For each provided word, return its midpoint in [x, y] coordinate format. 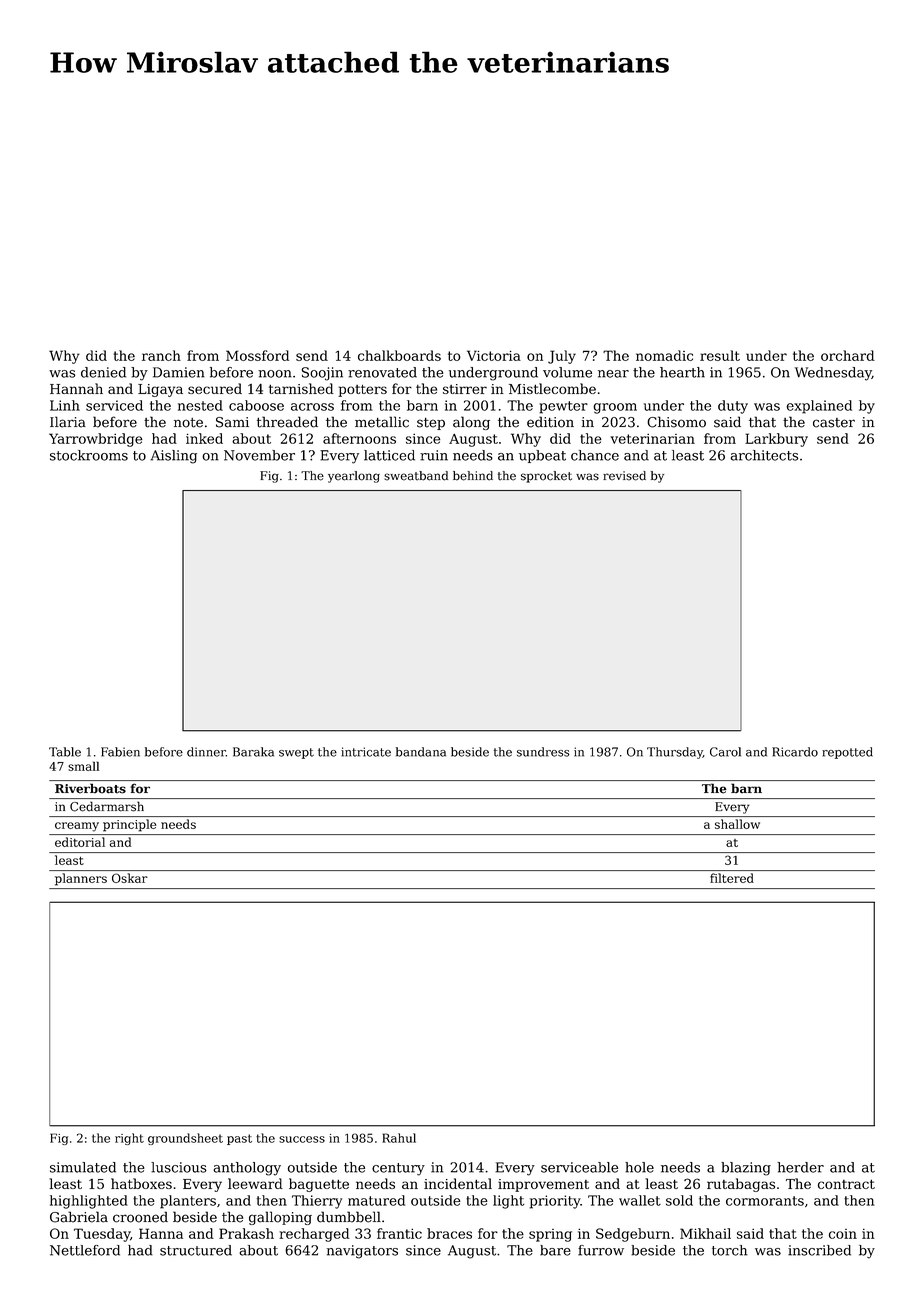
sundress [543, 752]
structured [196, 1250]
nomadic [664, 355]
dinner [206, 752]
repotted [847, 753]
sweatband [416, 476]
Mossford [257, 355]
